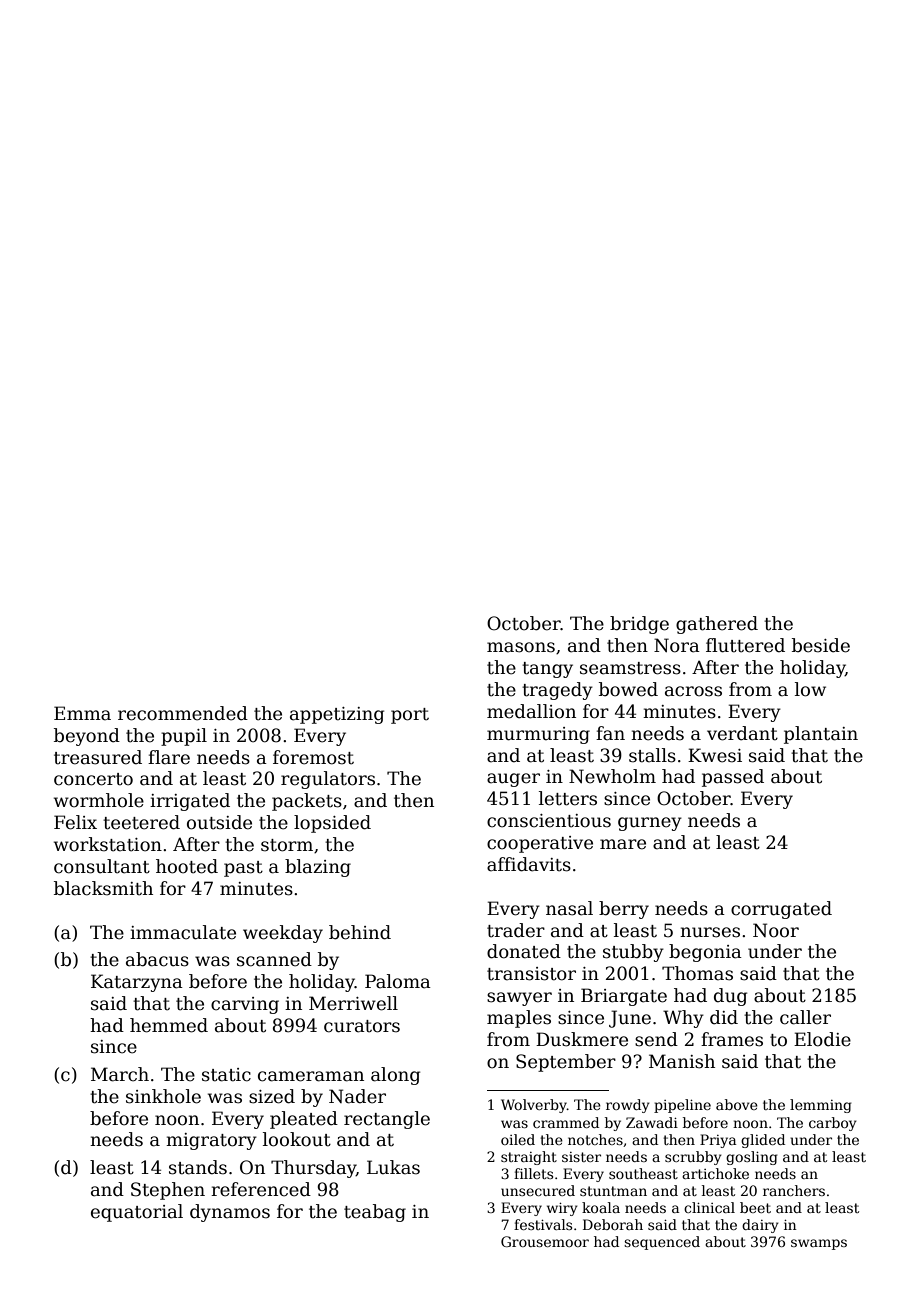  I want to click on hooted, so click(187, 866).
